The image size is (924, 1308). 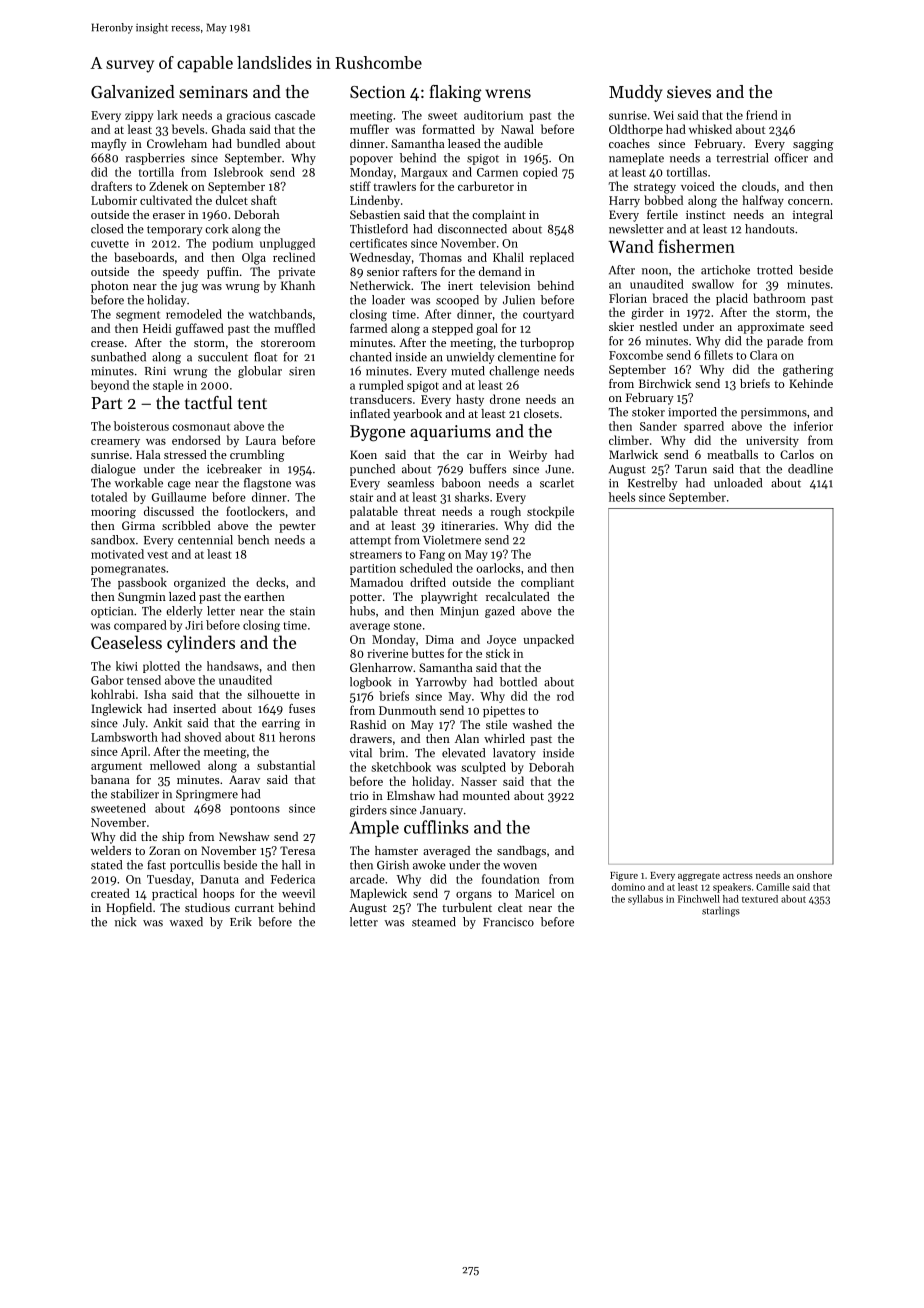 What do you see at coordinates (721, 911) in the screenshot?
I see `starlings` at bounding box center [721, 911].
